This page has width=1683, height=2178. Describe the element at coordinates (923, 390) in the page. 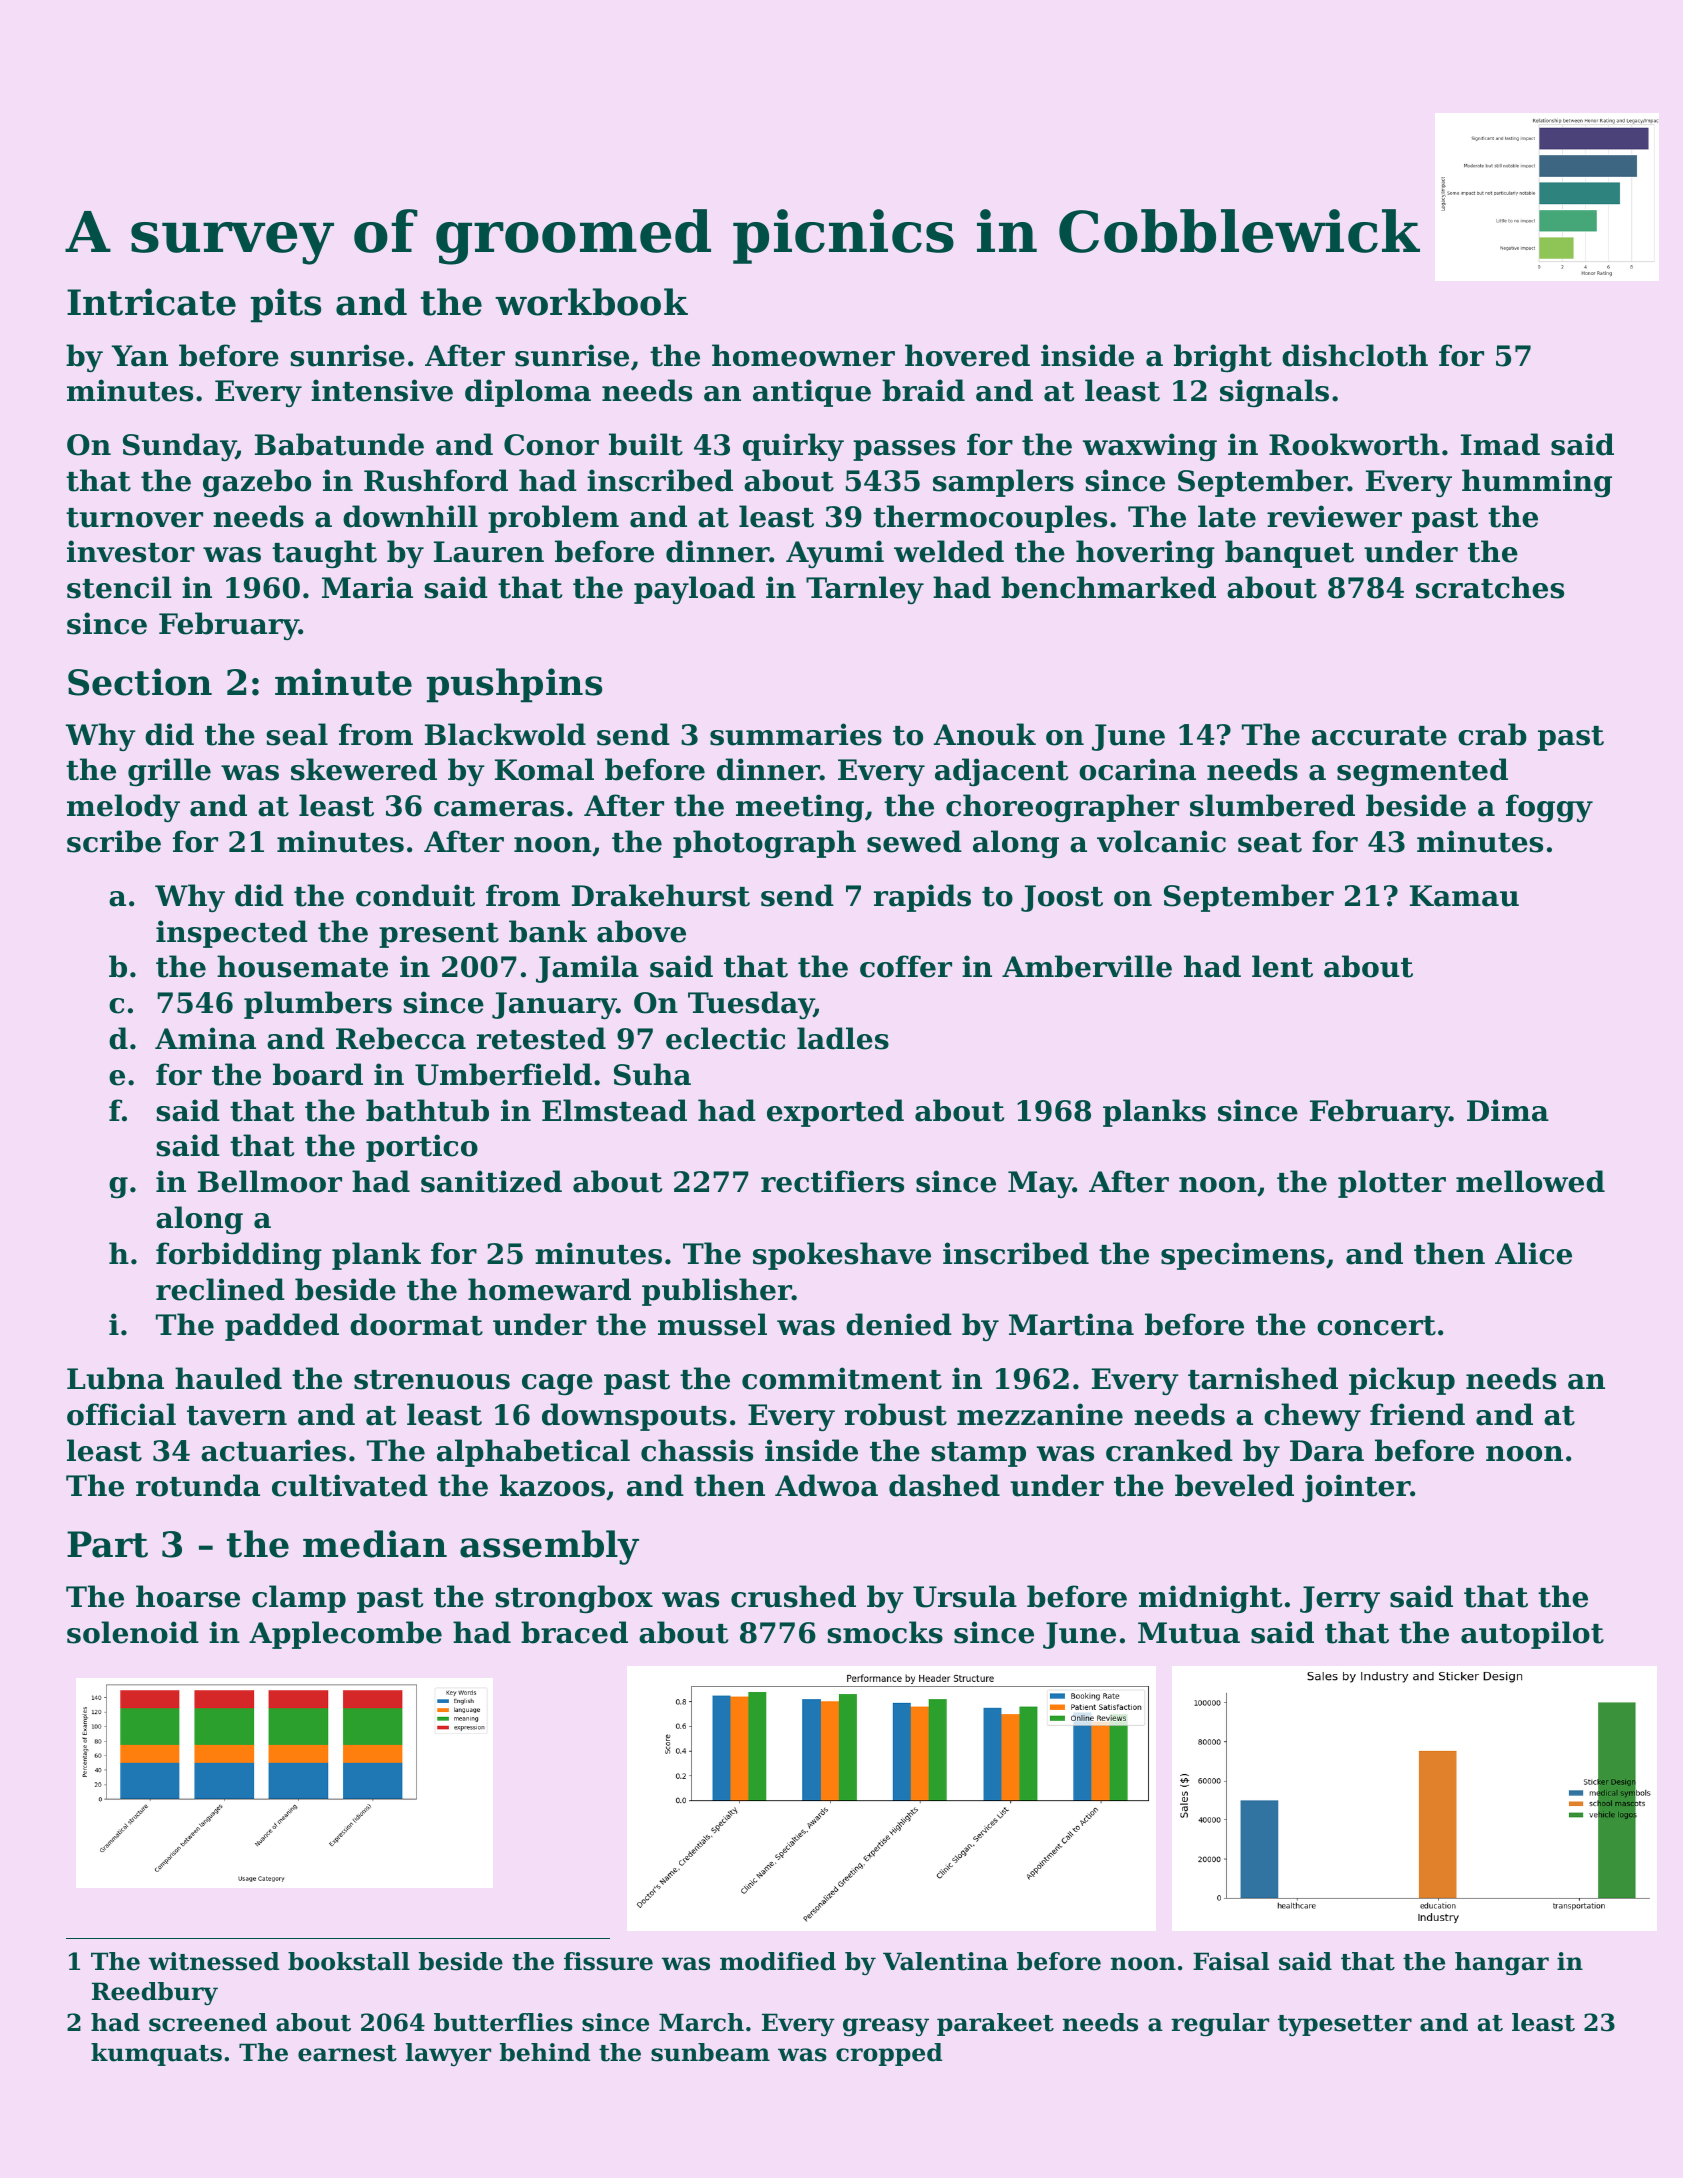

I see `braid` at that location.
